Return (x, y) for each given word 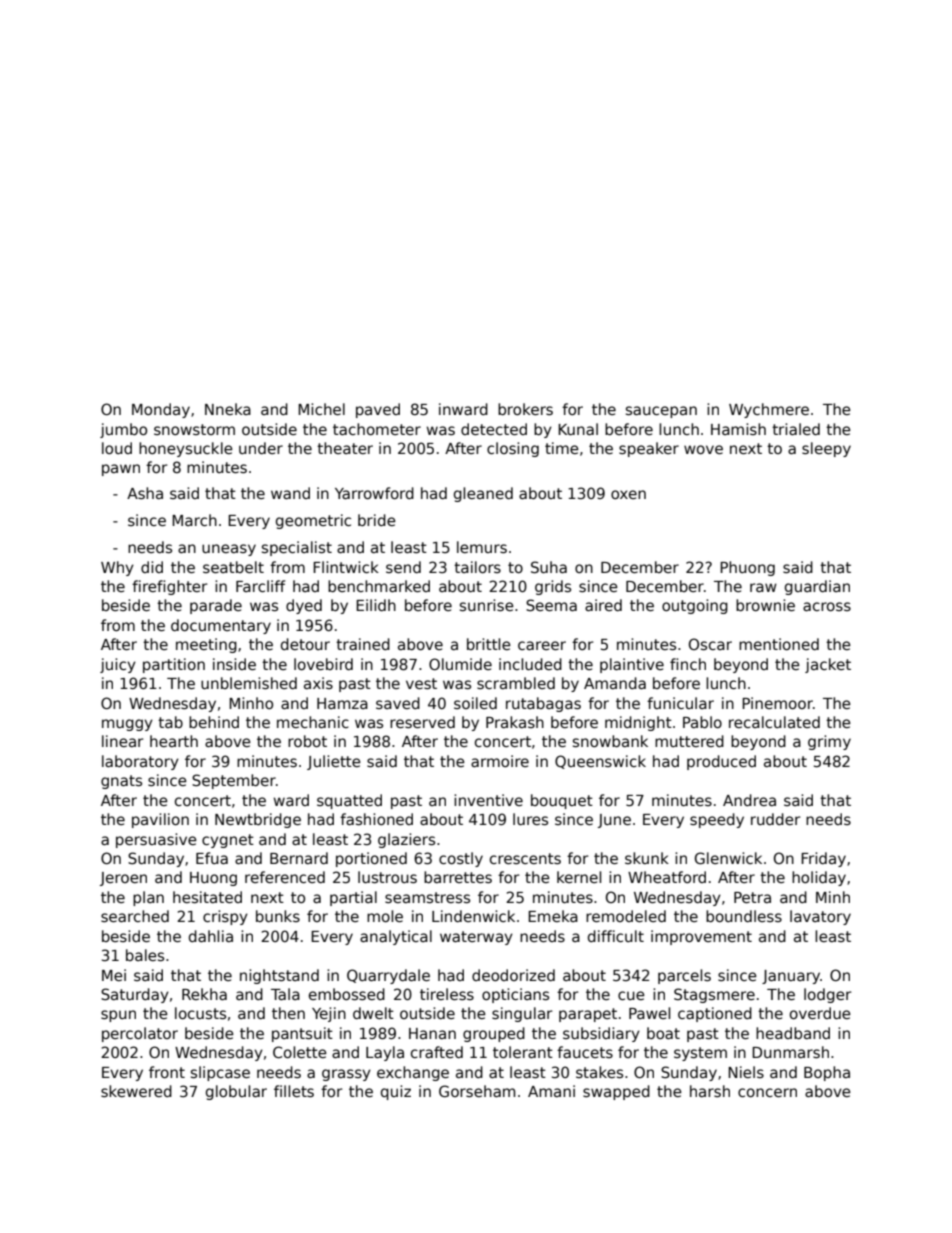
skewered (136, 1091)
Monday (161, 410)
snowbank (610, 741)
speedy (717, 820)
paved (378, 410)
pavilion (160, 820)
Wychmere (769, 410)
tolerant (523, 1052)
